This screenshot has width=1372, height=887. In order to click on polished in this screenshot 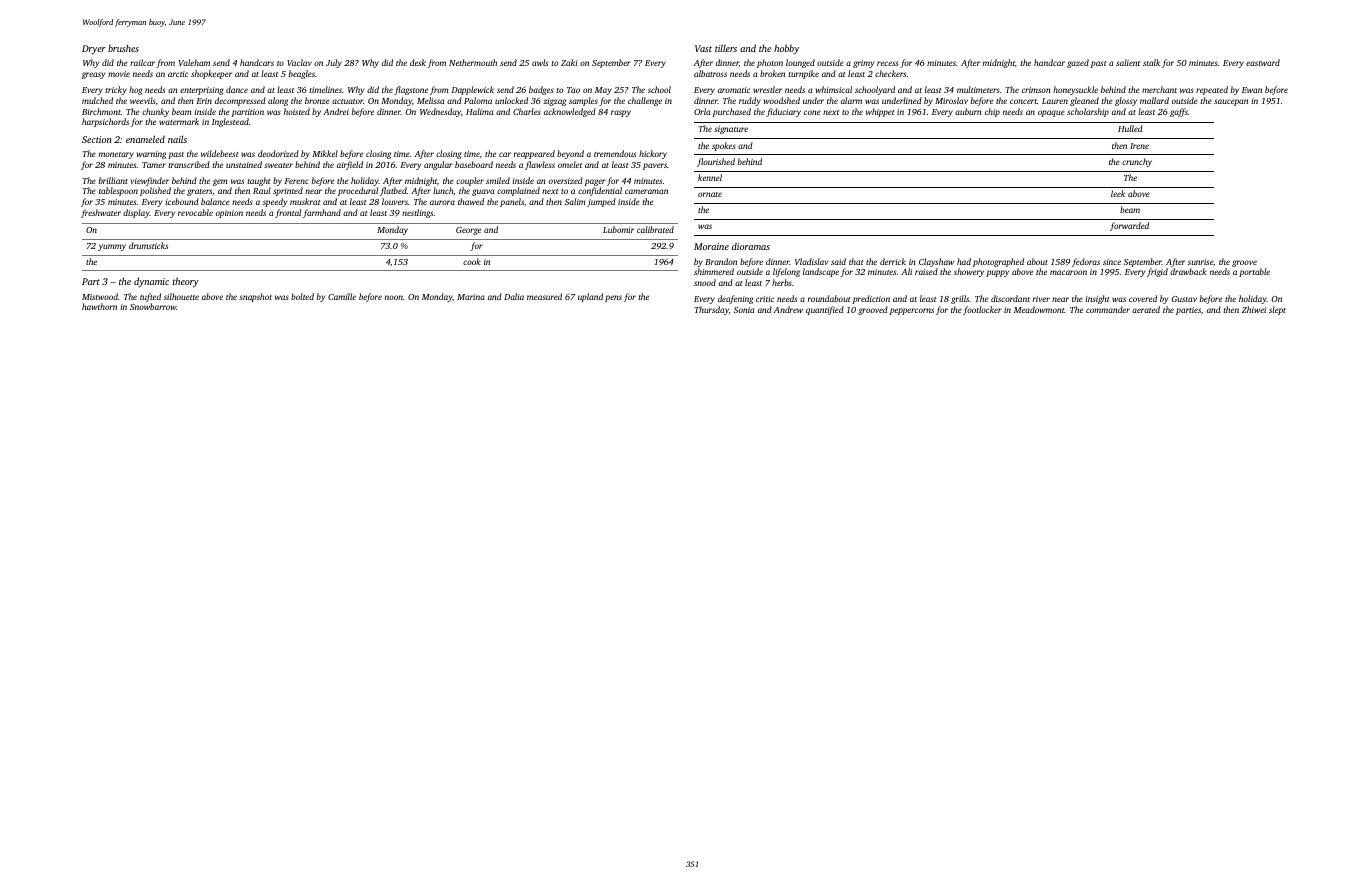, I will do `click(155, 191)`.
